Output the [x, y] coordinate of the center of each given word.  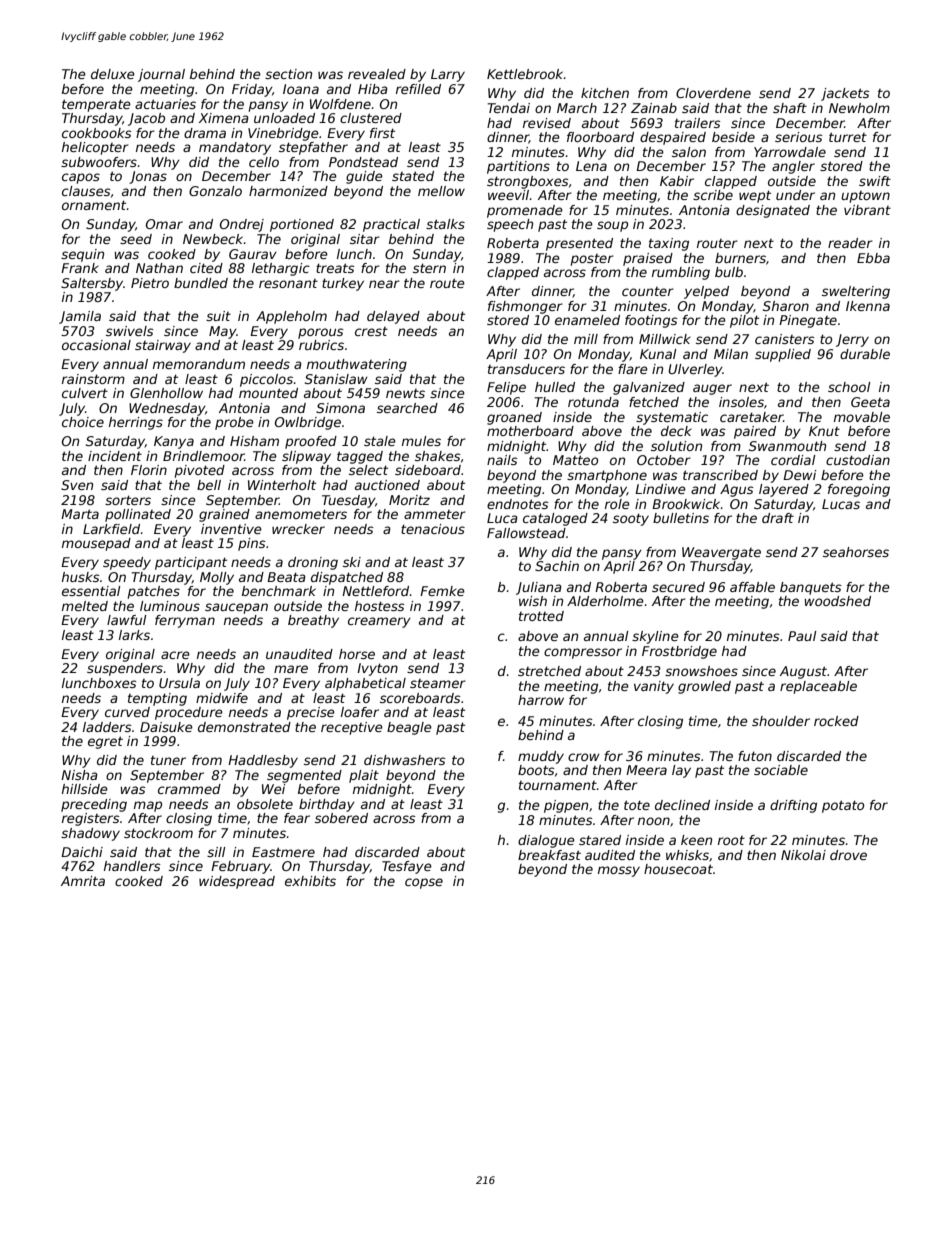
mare [291, 669]
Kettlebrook [525, 74]
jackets [845, 94]
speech [510, 225]
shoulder [781, 721]
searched [407, 408]
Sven [77, 485]
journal [161, 75]
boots [536, 770]
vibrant [867, 210]
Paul [802, 636]
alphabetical [365, 684]
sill [216, 852]
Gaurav [253, 254]
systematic [672, 418]
